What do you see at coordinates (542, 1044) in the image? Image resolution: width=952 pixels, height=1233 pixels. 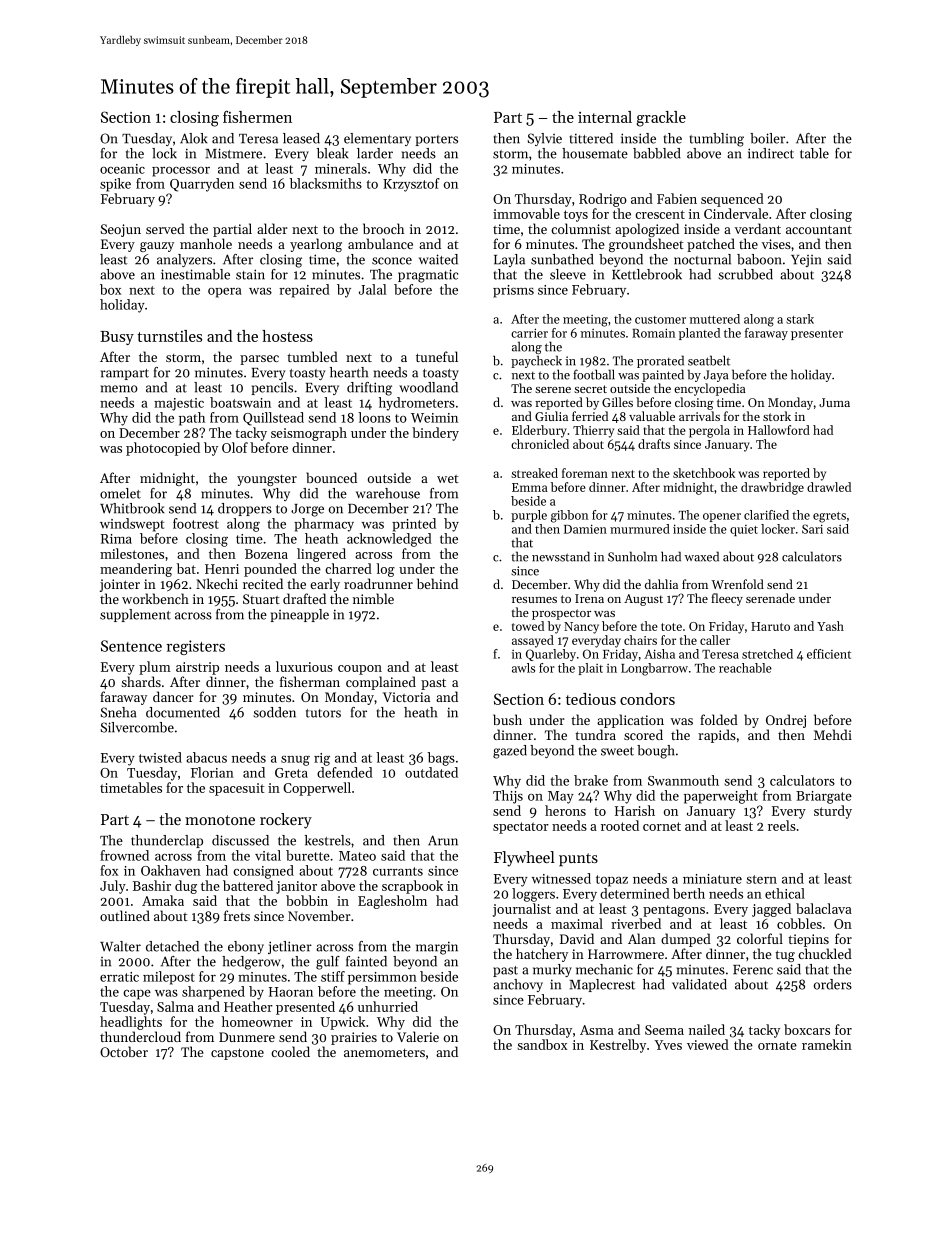 I see `sandbox` at bounding box center [542, 1044].
